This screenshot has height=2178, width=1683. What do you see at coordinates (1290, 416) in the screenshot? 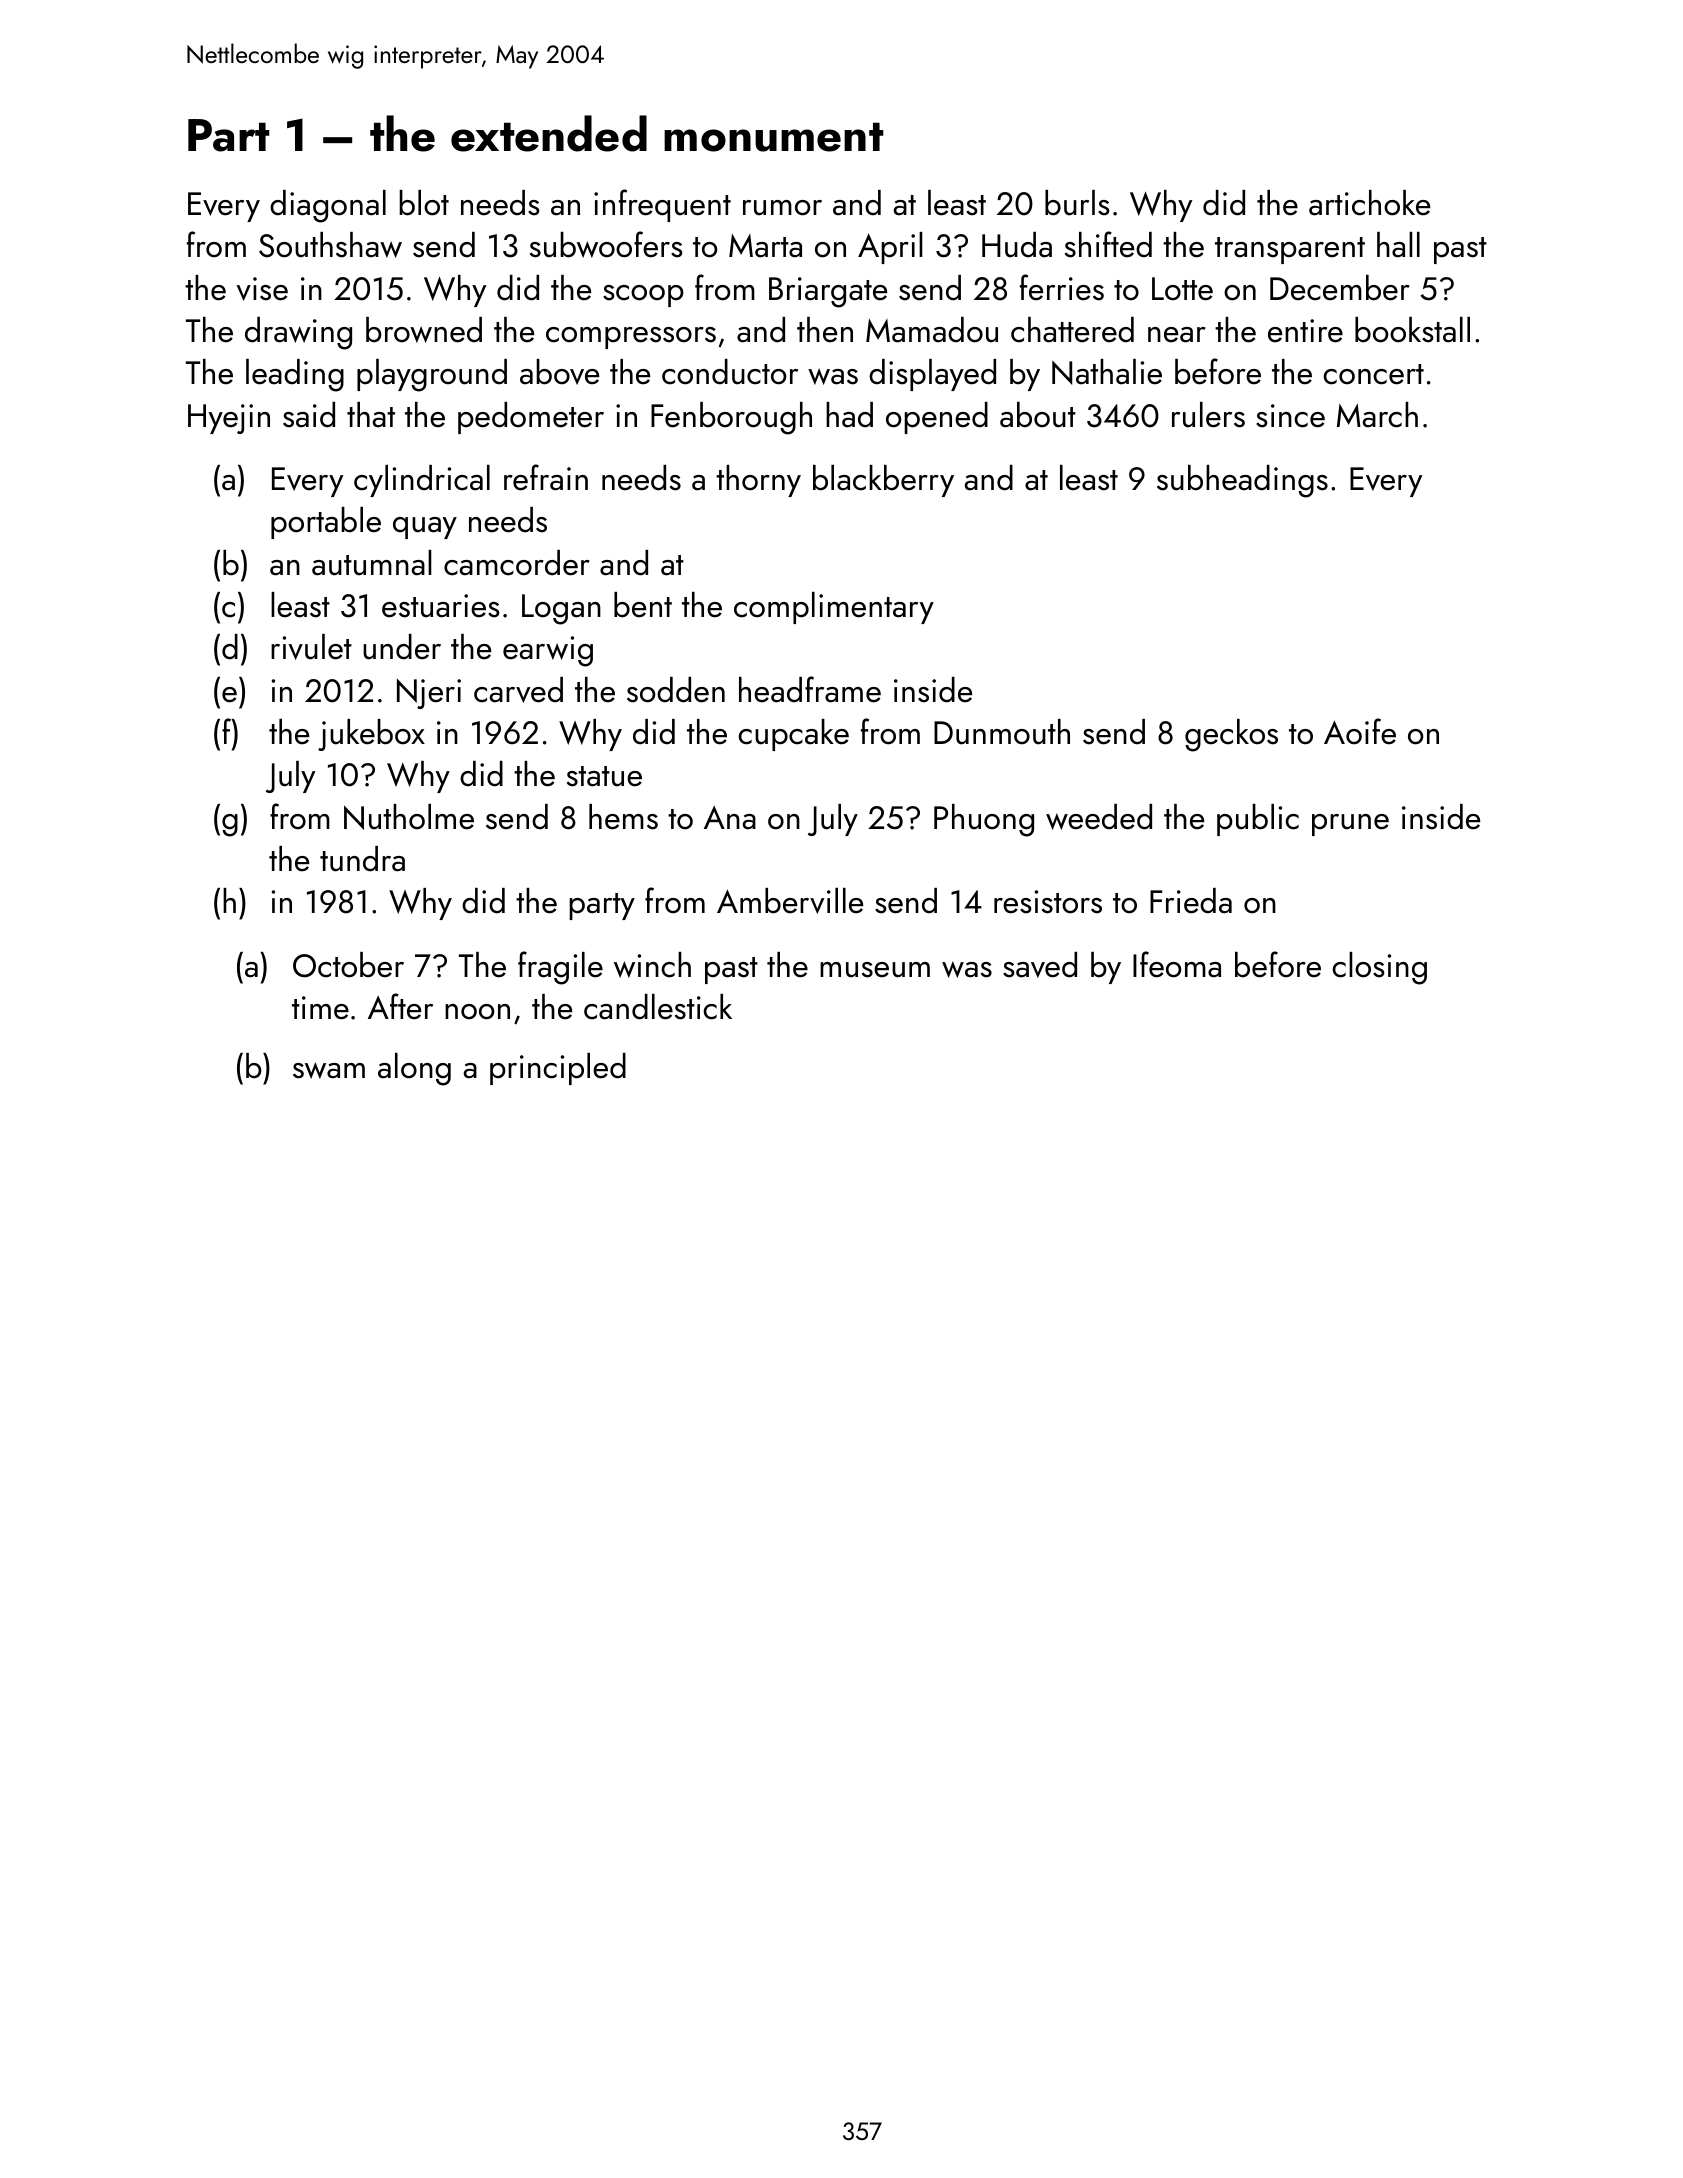
I see `since` at bounding box center [1290, 416].
